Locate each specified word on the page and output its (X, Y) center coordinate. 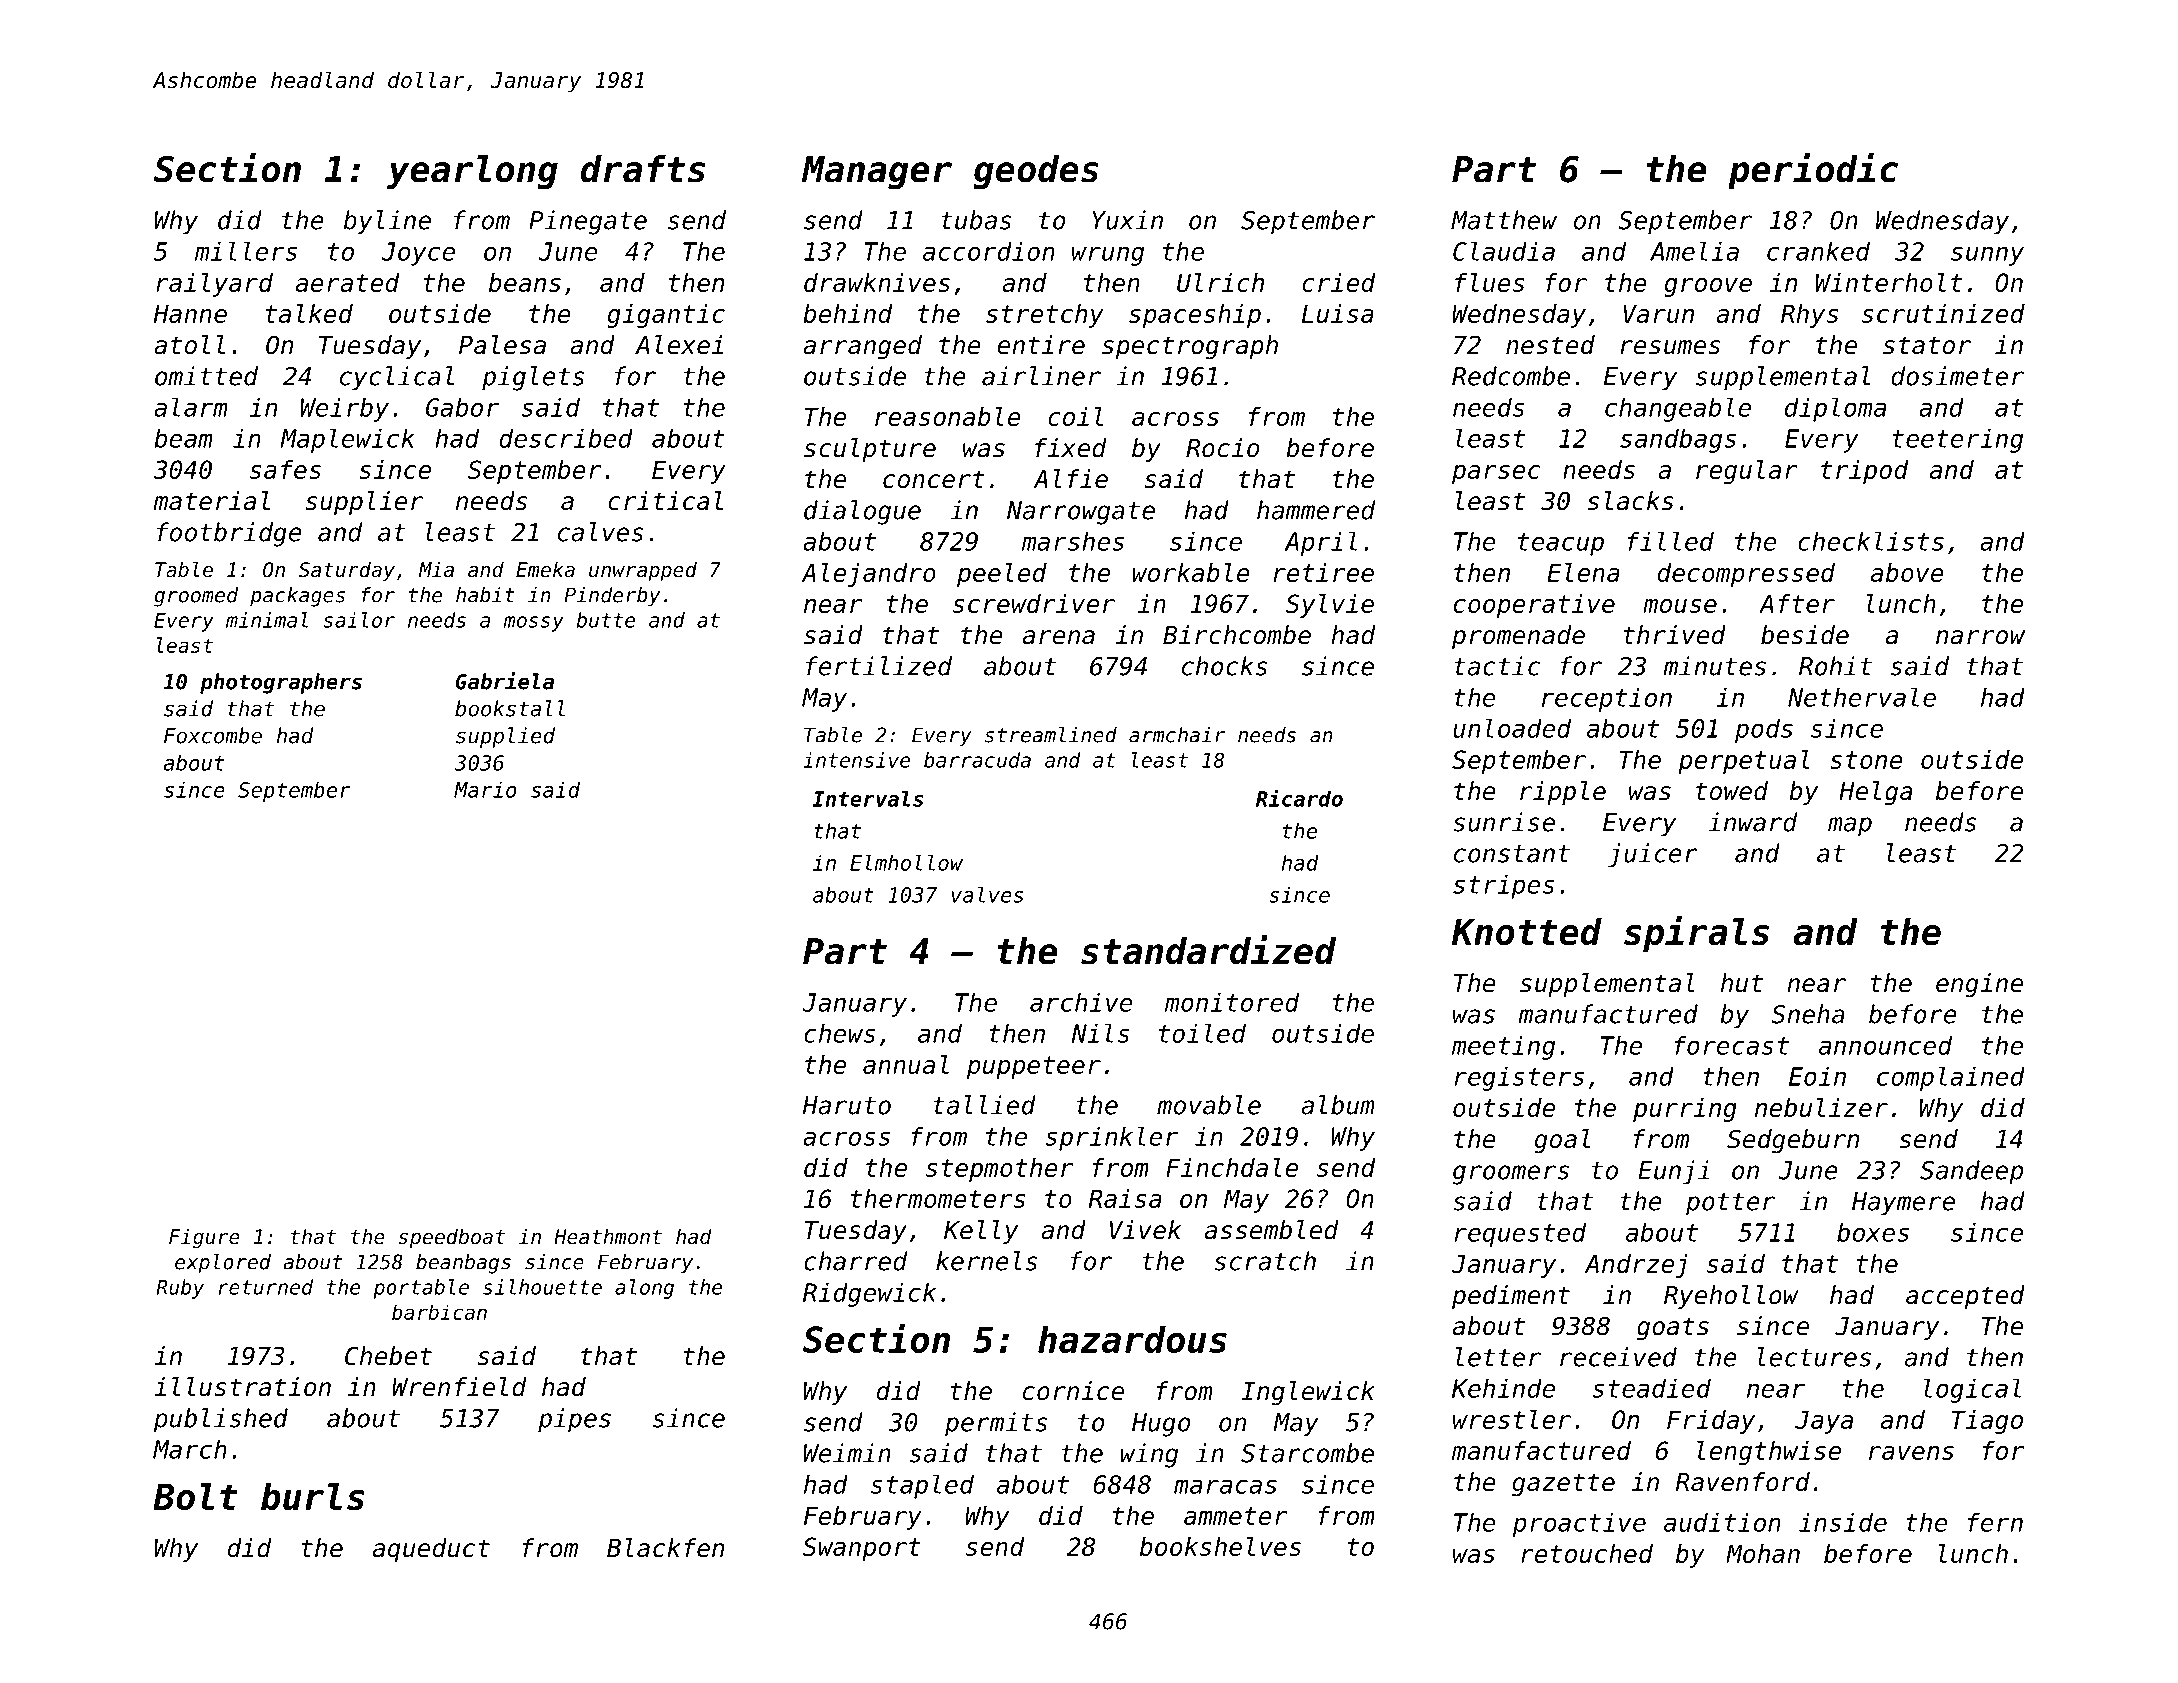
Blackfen (665, 1548)
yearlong (472, 172)
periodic (1813, 171)
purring (1685, 1110)
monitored (1232, 1002)
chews (840, 1033)
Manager (877, 173)
